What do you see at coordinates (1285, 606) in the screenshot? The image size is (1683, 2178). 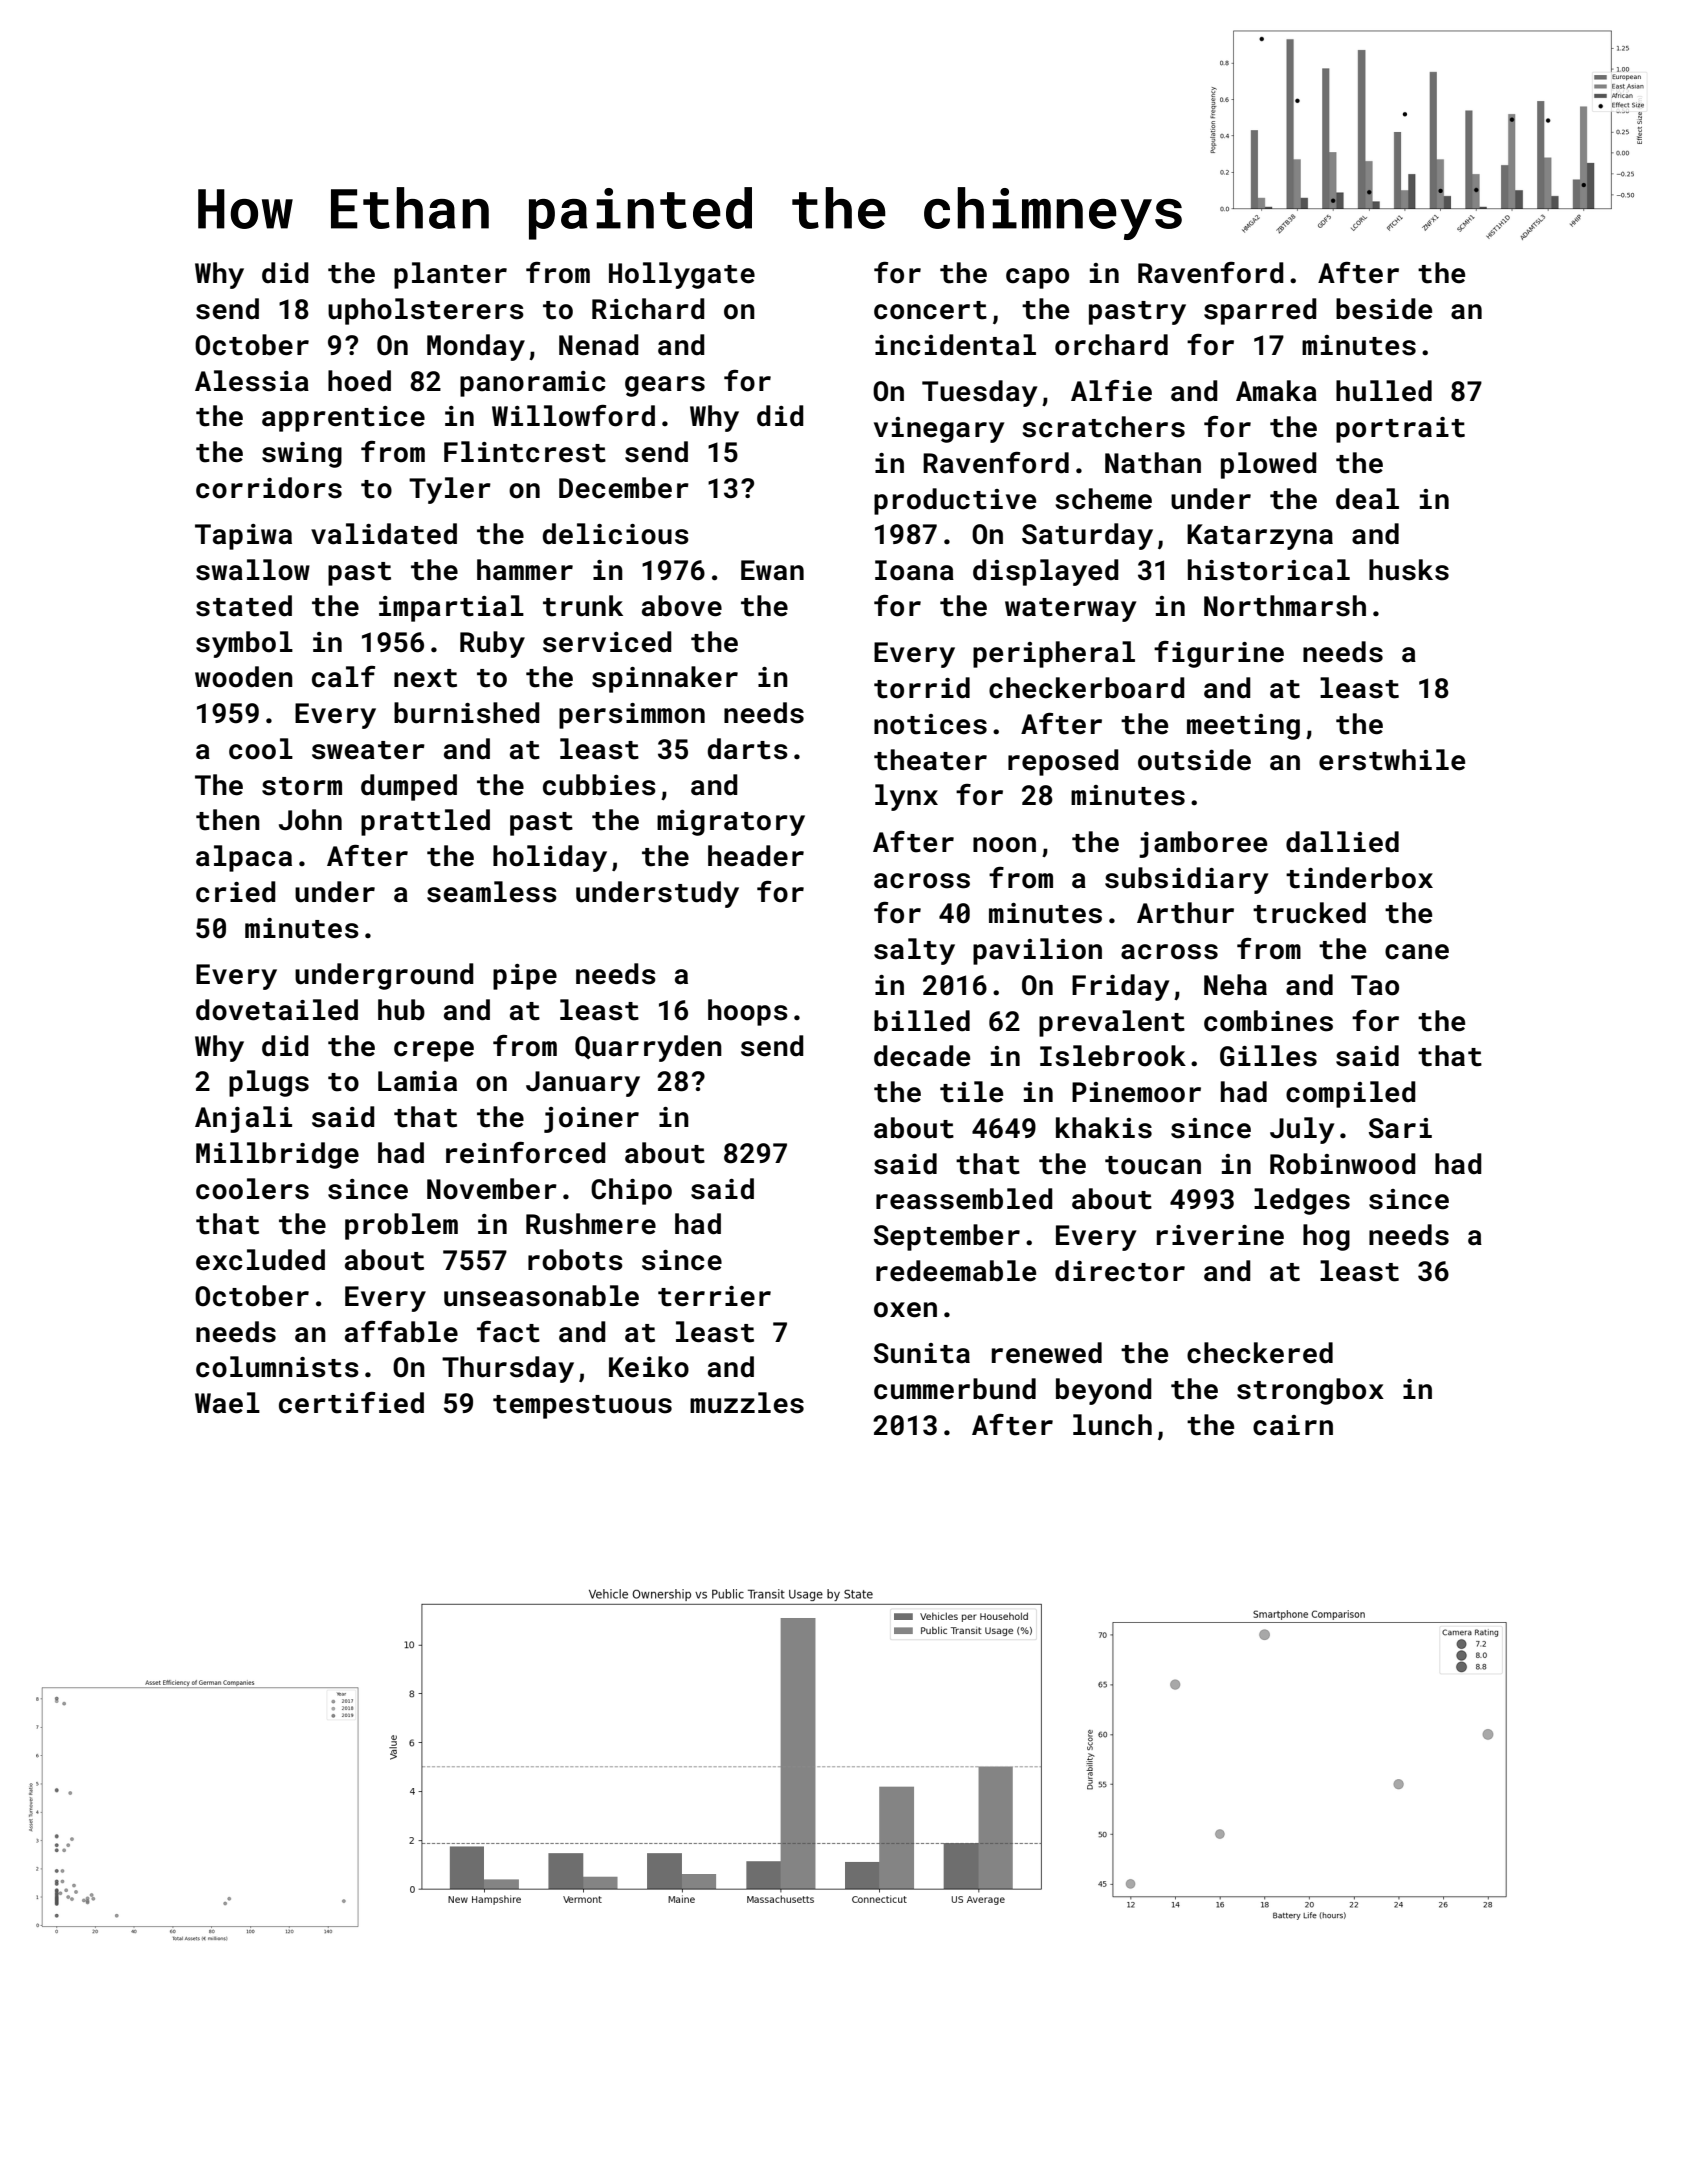 I see `Northmarsh` at bounding box center [1285, 606].
